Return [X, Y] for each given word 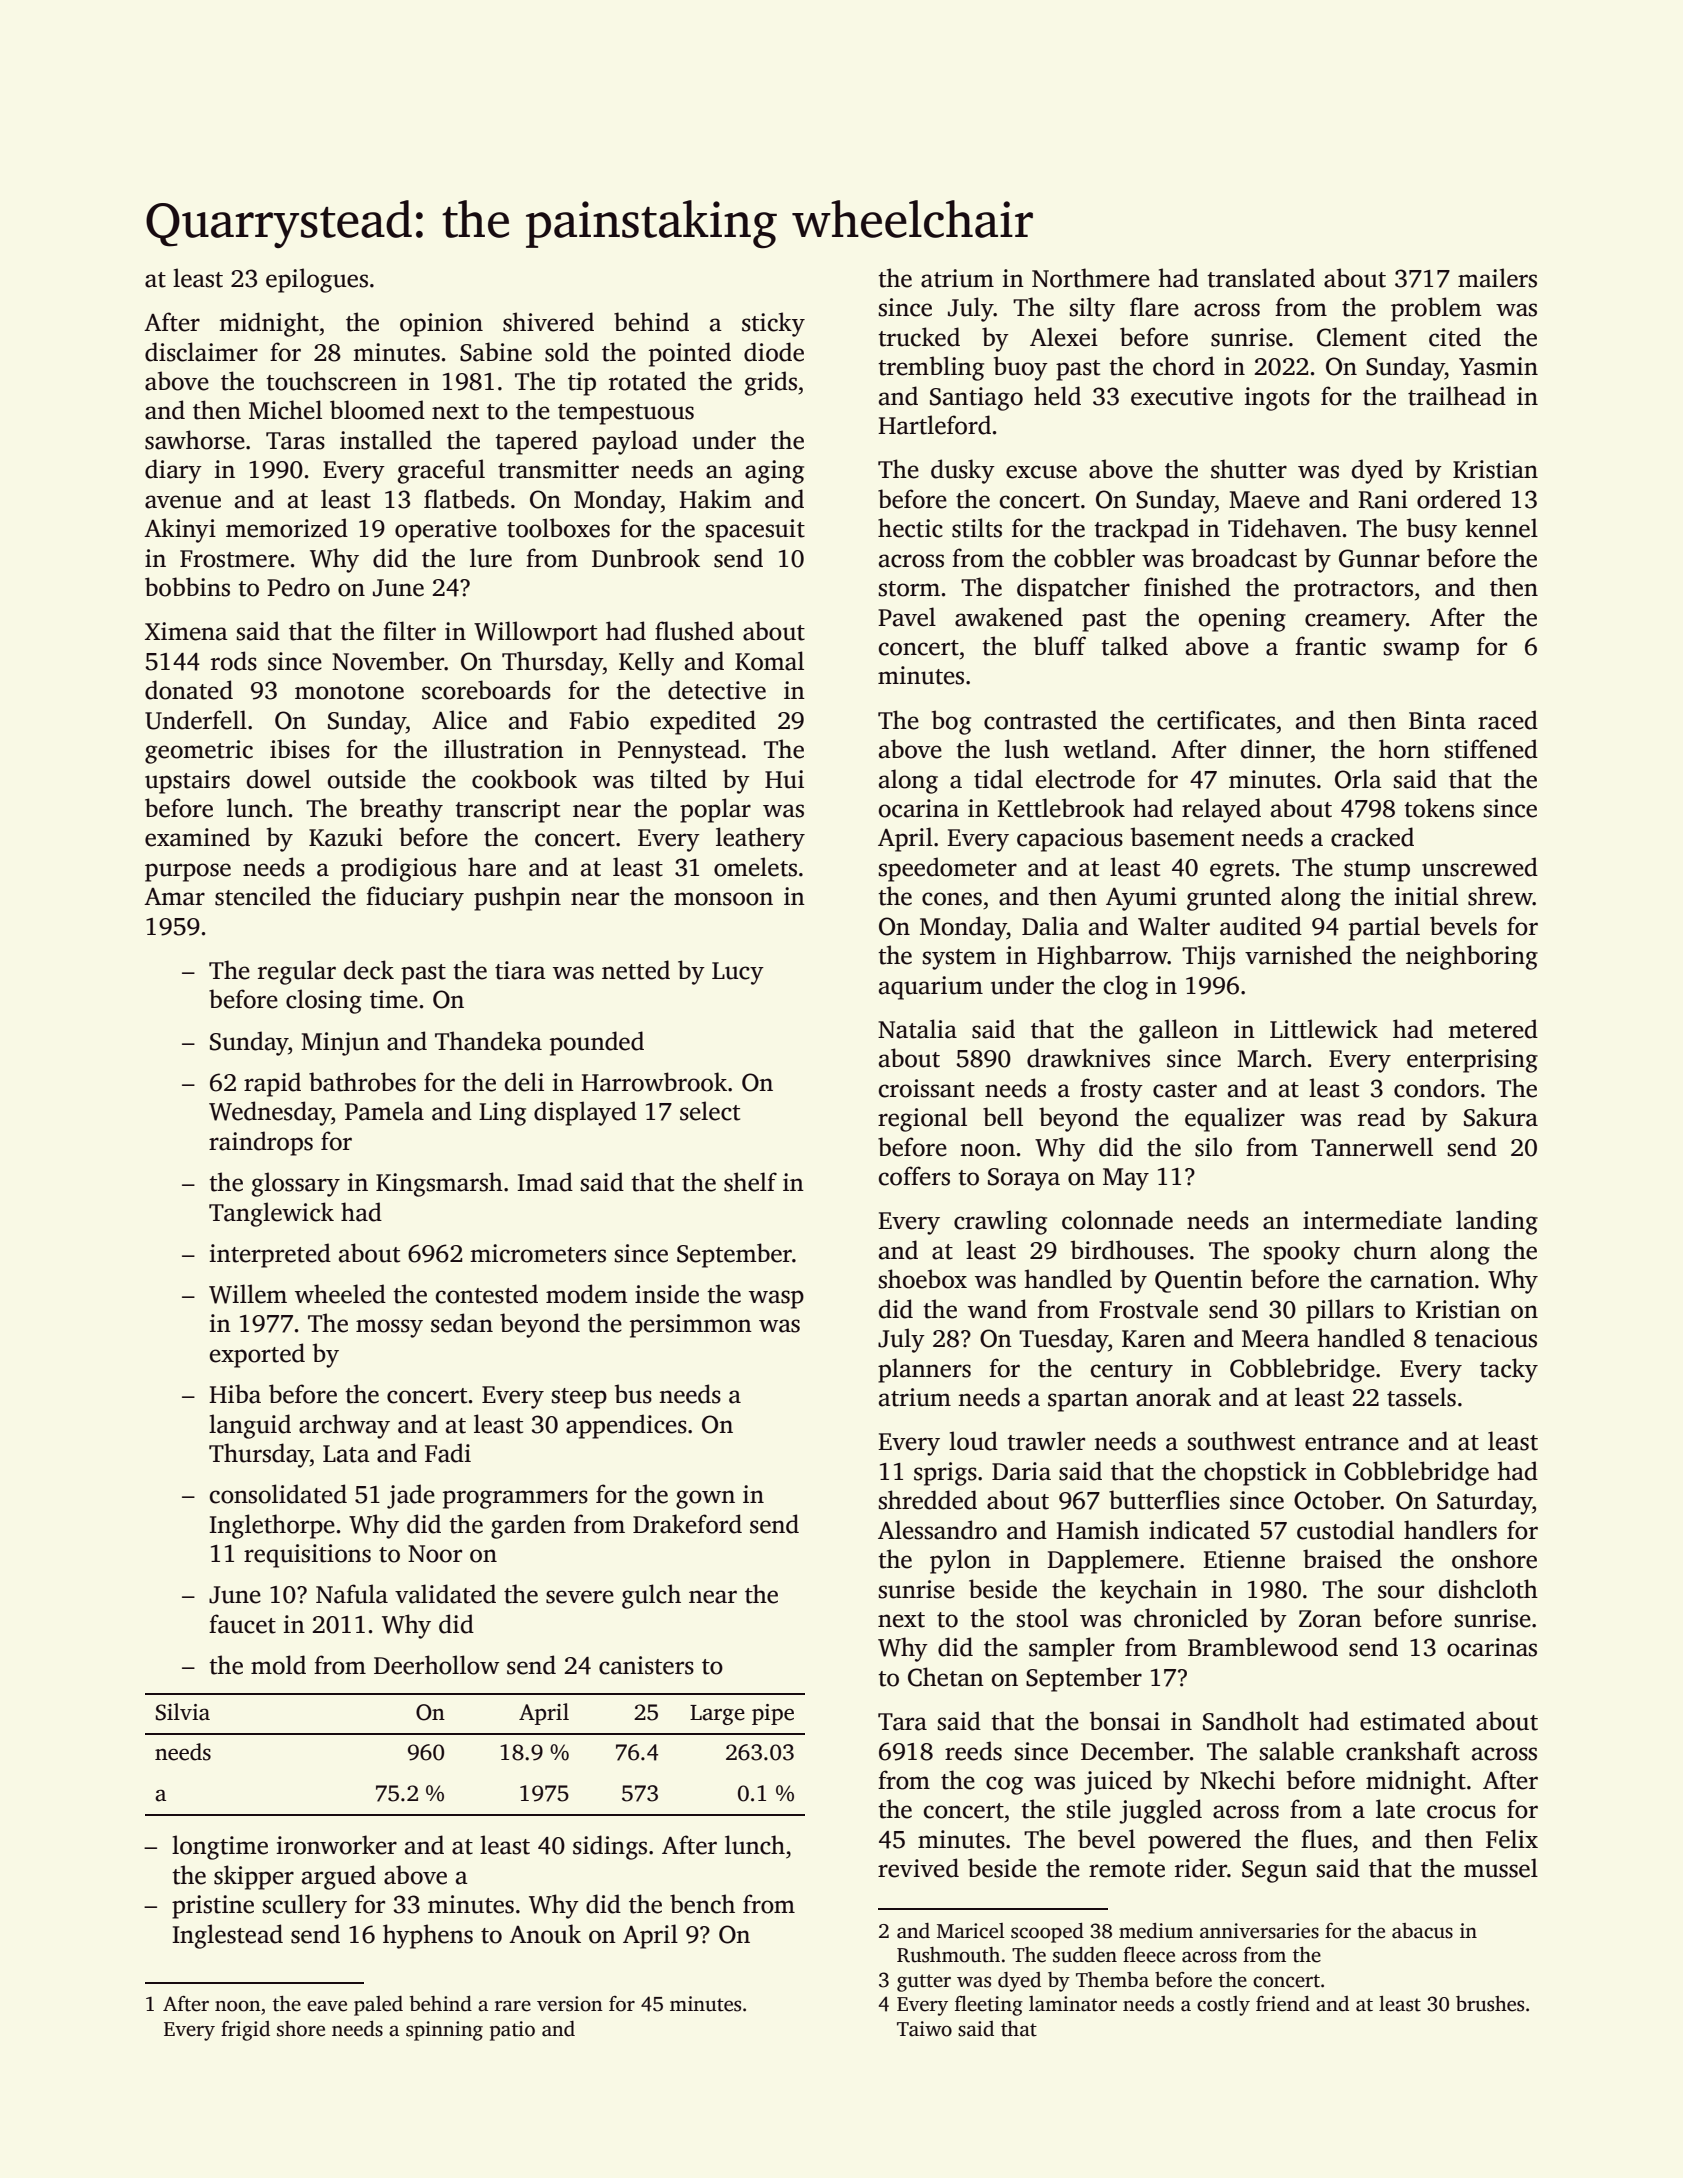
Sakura [1501, 1117]
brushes [1490, 2004]
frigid [245, 2031]
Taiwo [924, 2029]
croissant [927, 1088]
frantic [1330, 646]
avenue [183, 502]
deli [524, 1082]
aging [774, 472]
